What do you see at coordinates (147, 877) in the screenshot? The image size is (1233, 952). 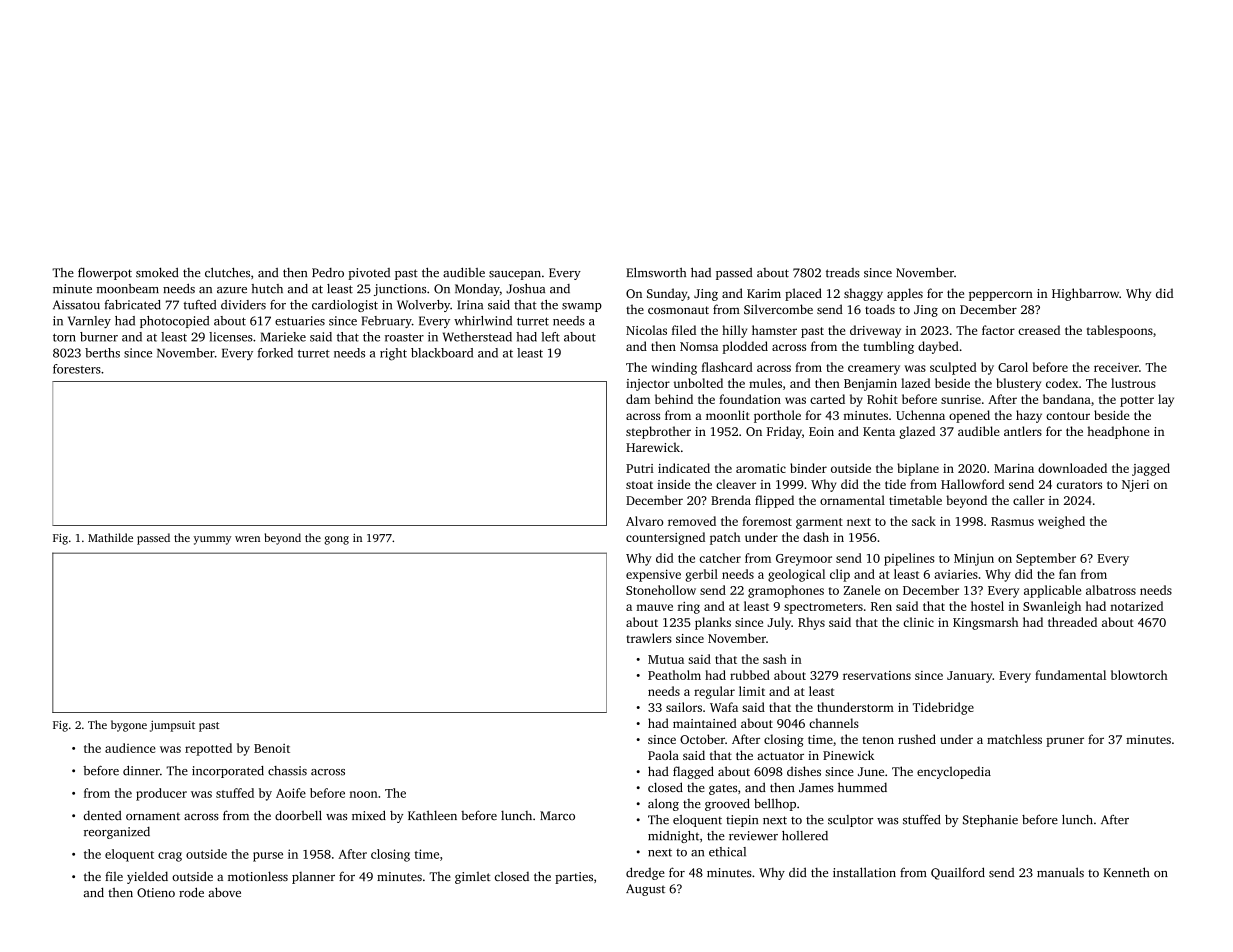 I see `yielded` at bounding box center [147, 877].
